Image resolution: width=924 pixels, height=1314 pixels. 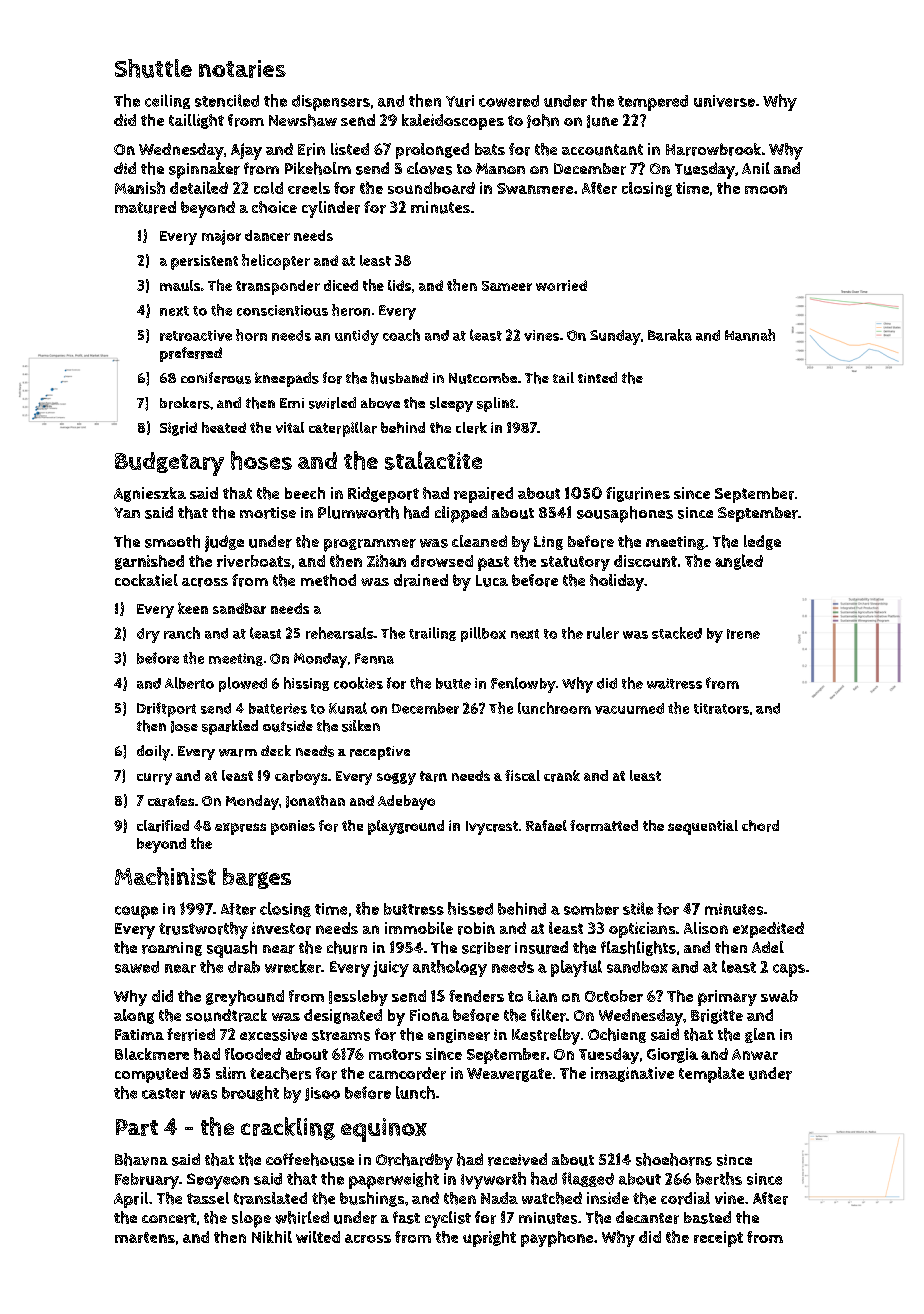 I want to click on Erin, so click(x=311, y=149).
